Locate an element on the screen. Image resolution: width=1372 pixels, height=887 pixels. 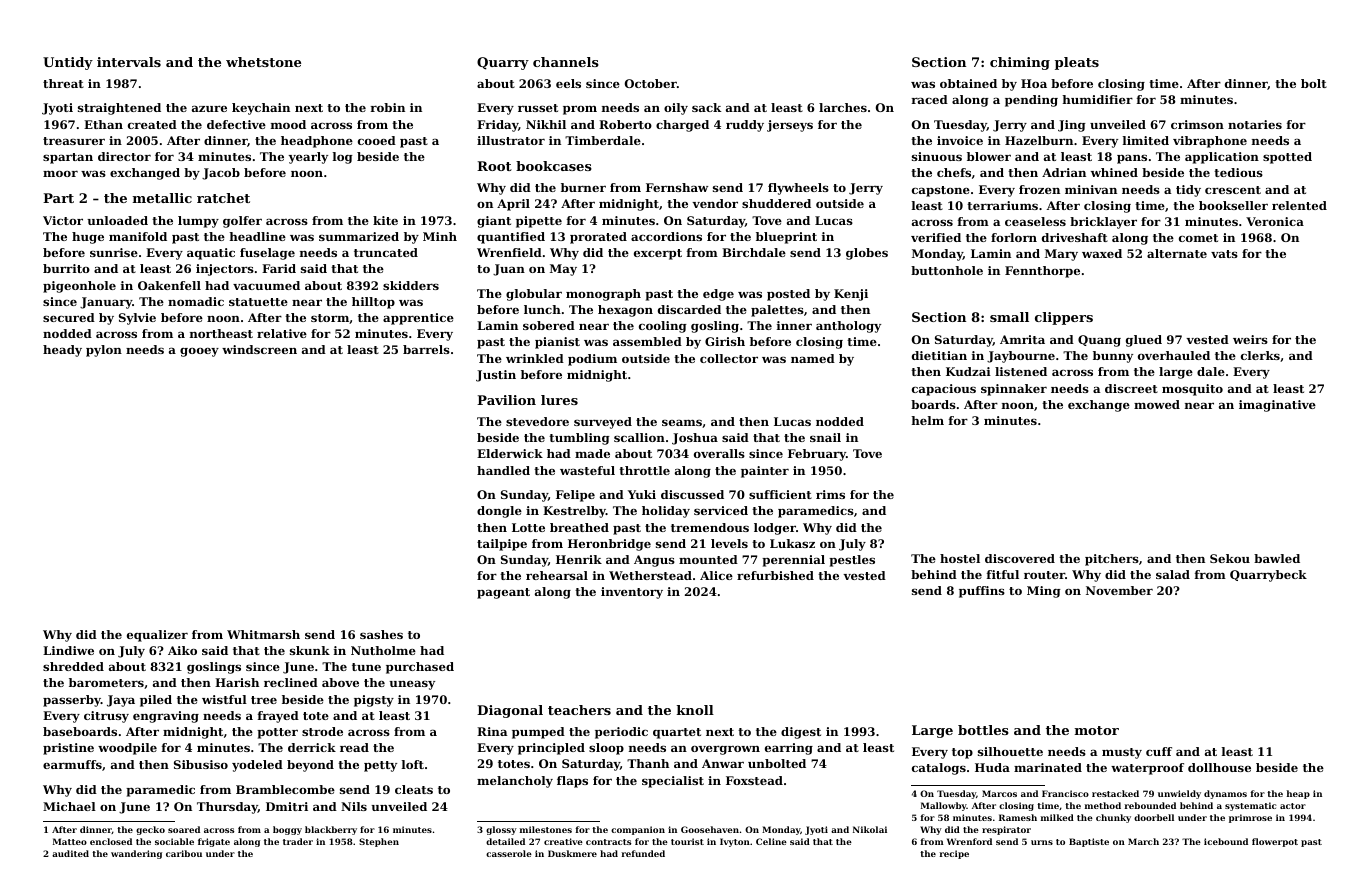
blueprint is located at coordinates (786, 238).
